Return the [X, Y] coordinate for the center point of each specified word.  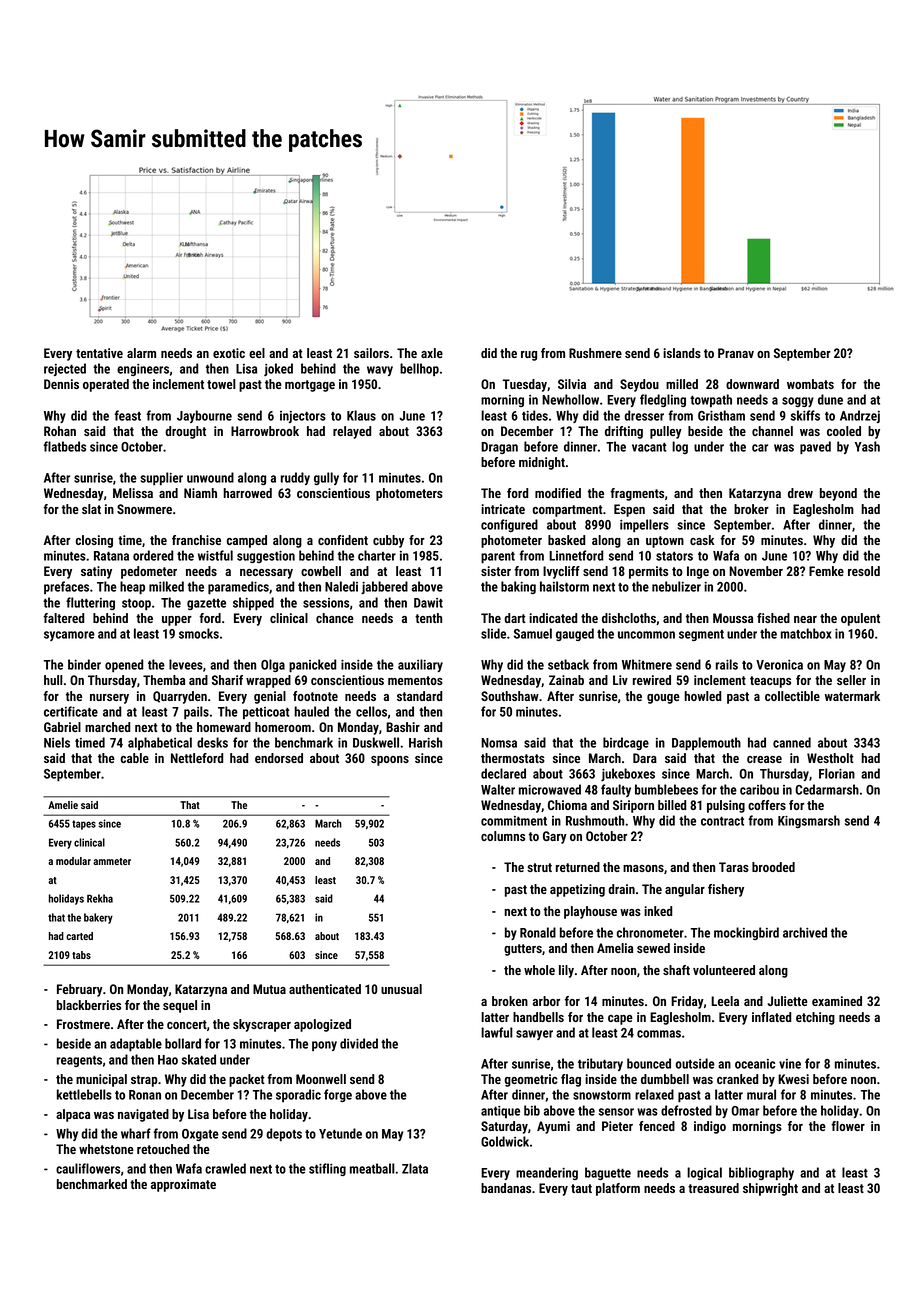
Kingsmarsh [809, 821]
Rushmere [595, 353]
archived [805, 932]
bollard [183, 1043]
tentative [99, 353]
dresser [644, 415]
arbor [546, 1001]
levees [186, 664]
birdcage [626, 743]
